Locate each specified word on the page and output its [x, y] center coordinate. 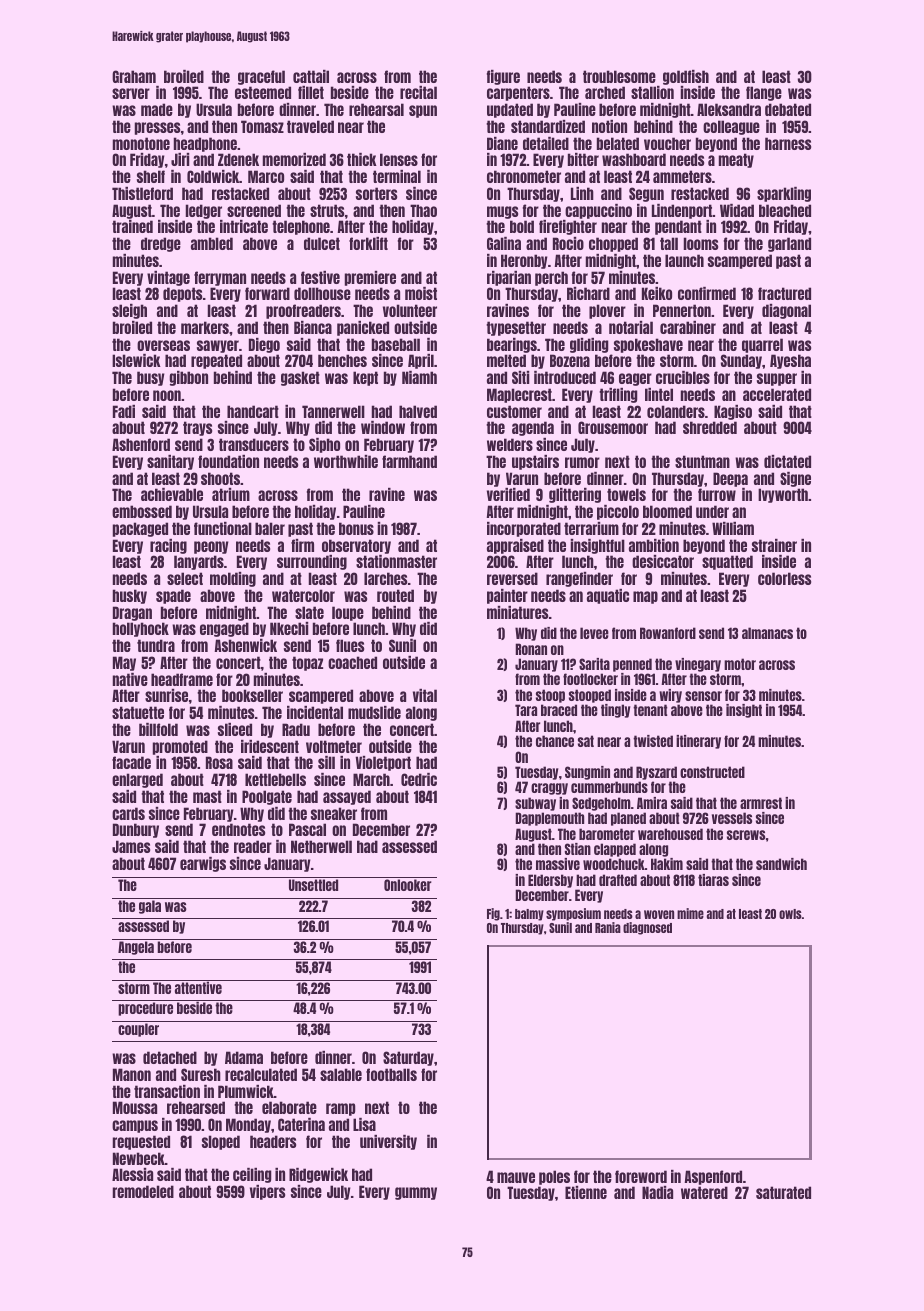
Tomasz [262, 126]
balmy [529, 915]
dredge [161, 244]
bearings [512, 345]
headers [273, 1141]
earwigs [203, 864]
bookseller [252, 695]
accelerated [777, 394]
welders [510, 444]
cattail [311, 76]
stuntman [702, 461]
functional [223, 528]
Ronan [531, 649]
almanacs [767, 633]
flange [764, 93]
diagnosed [647, 928]
